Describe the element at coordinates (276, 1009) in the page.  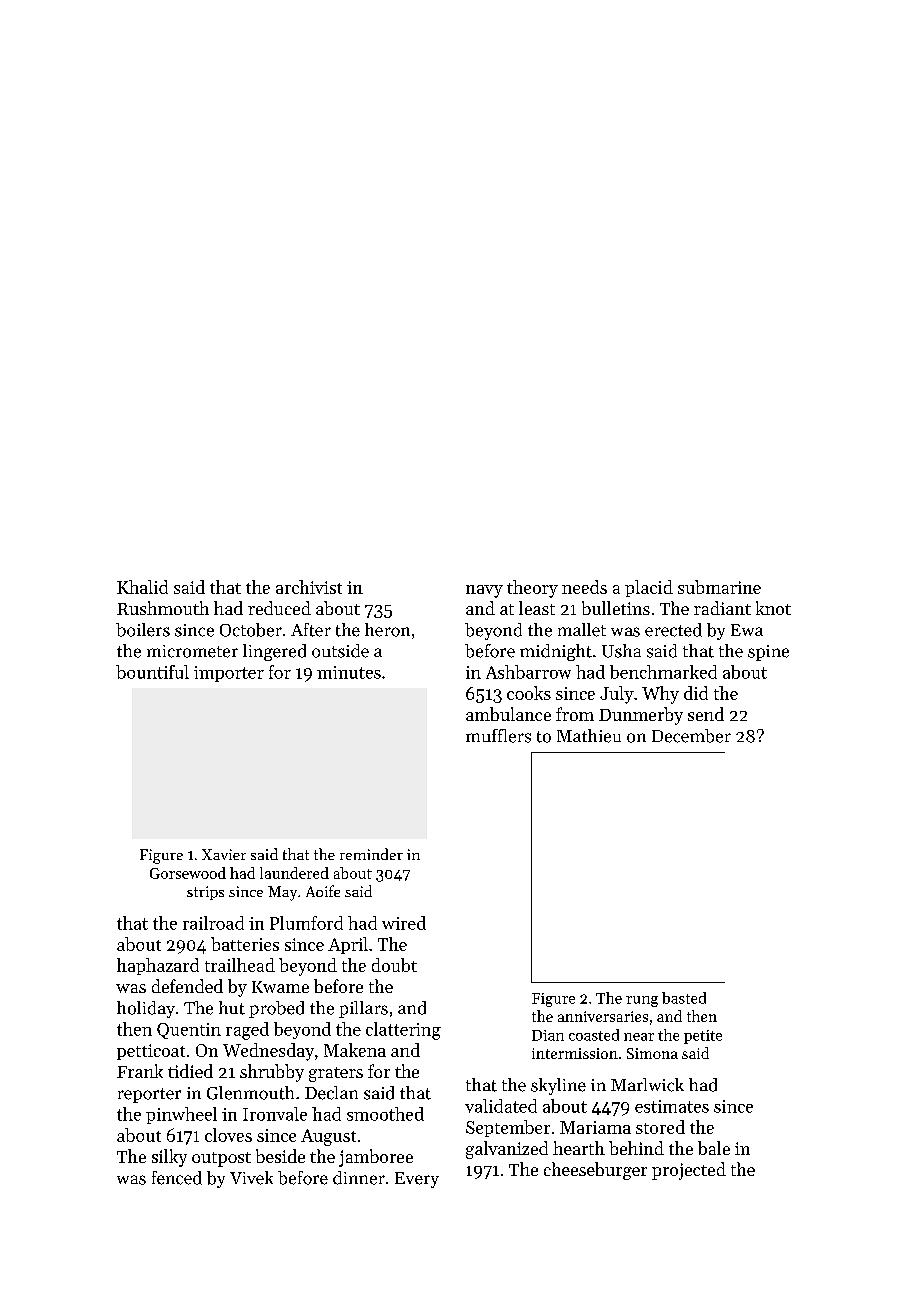
I see `probed` at that location.
